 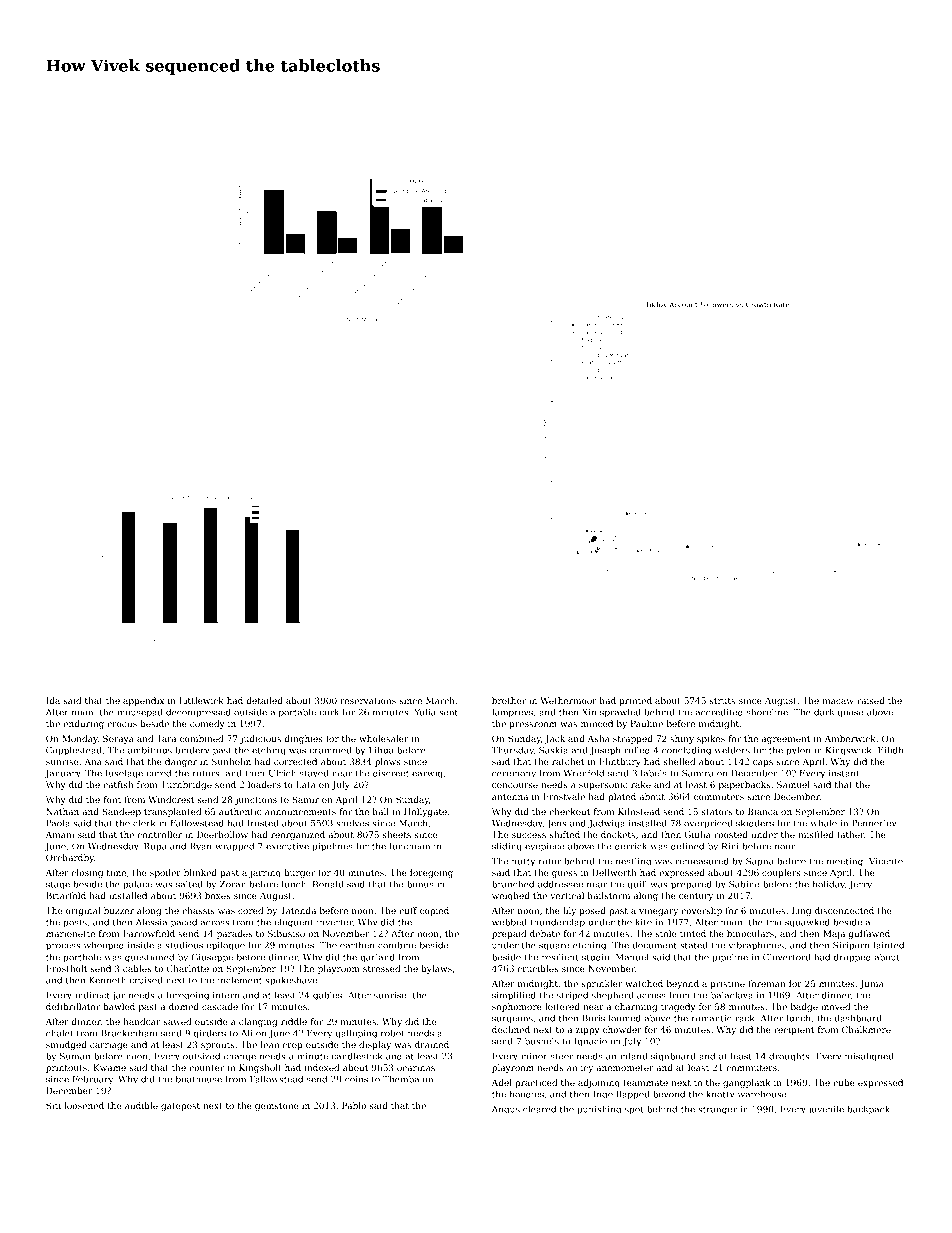 I want to click on appendix, so click(x=143, y=701).
